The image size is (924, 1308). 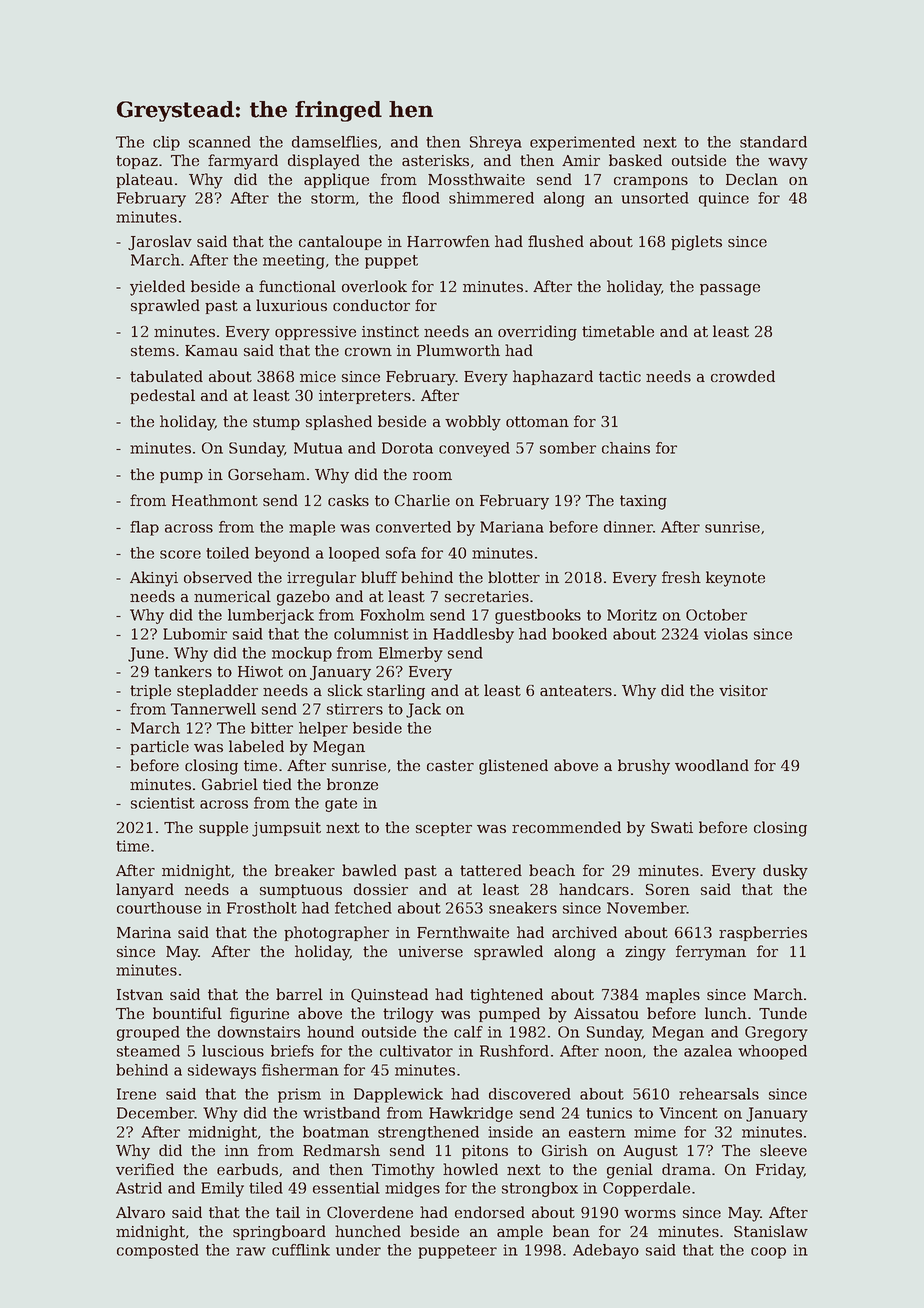 I want to click on June, so click(x=146, y=654).
